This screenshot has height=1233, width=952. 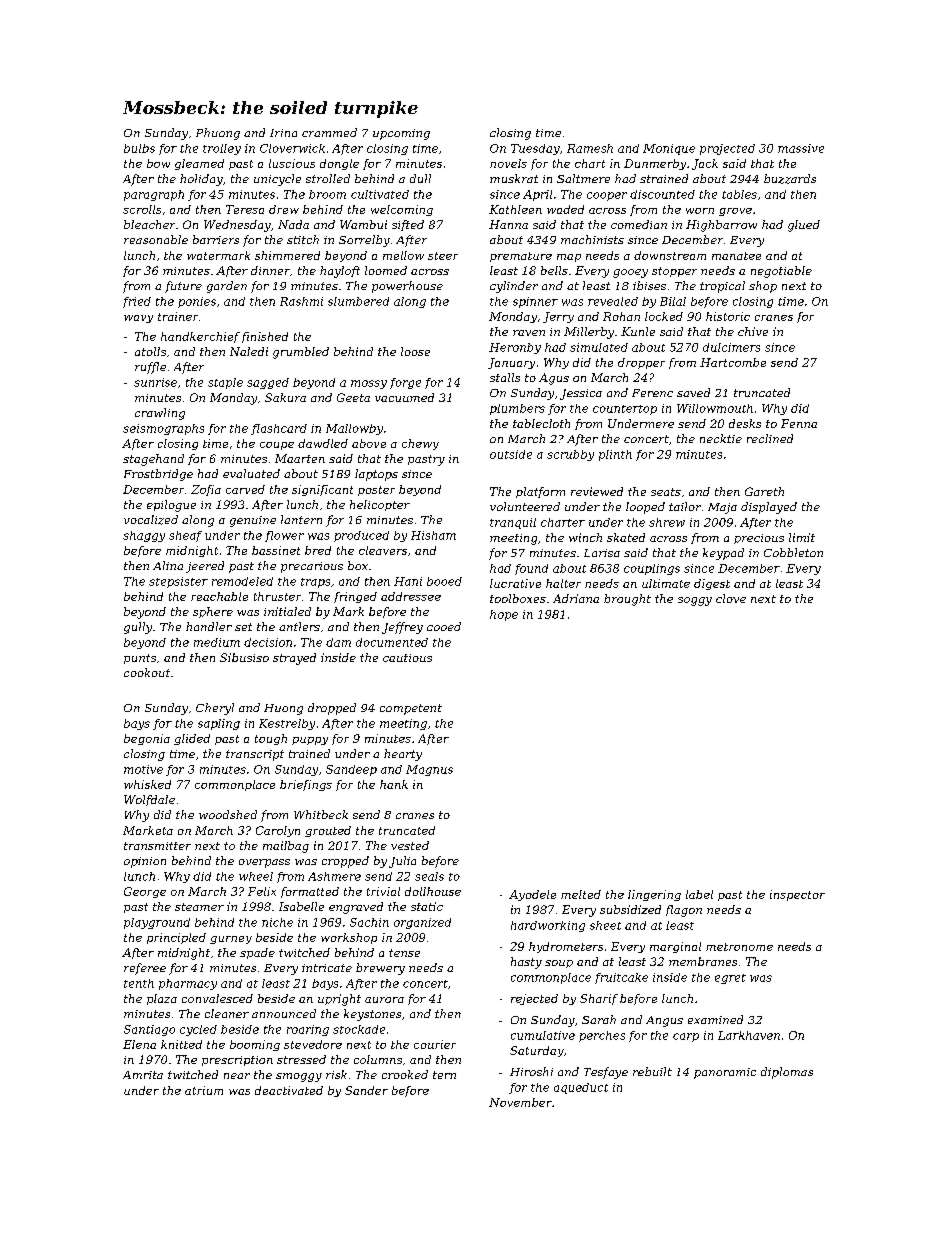 What do you see at coordinates (139, 148) in the screenshot?
I see `bulbs` at bounding box center [139, 148].
